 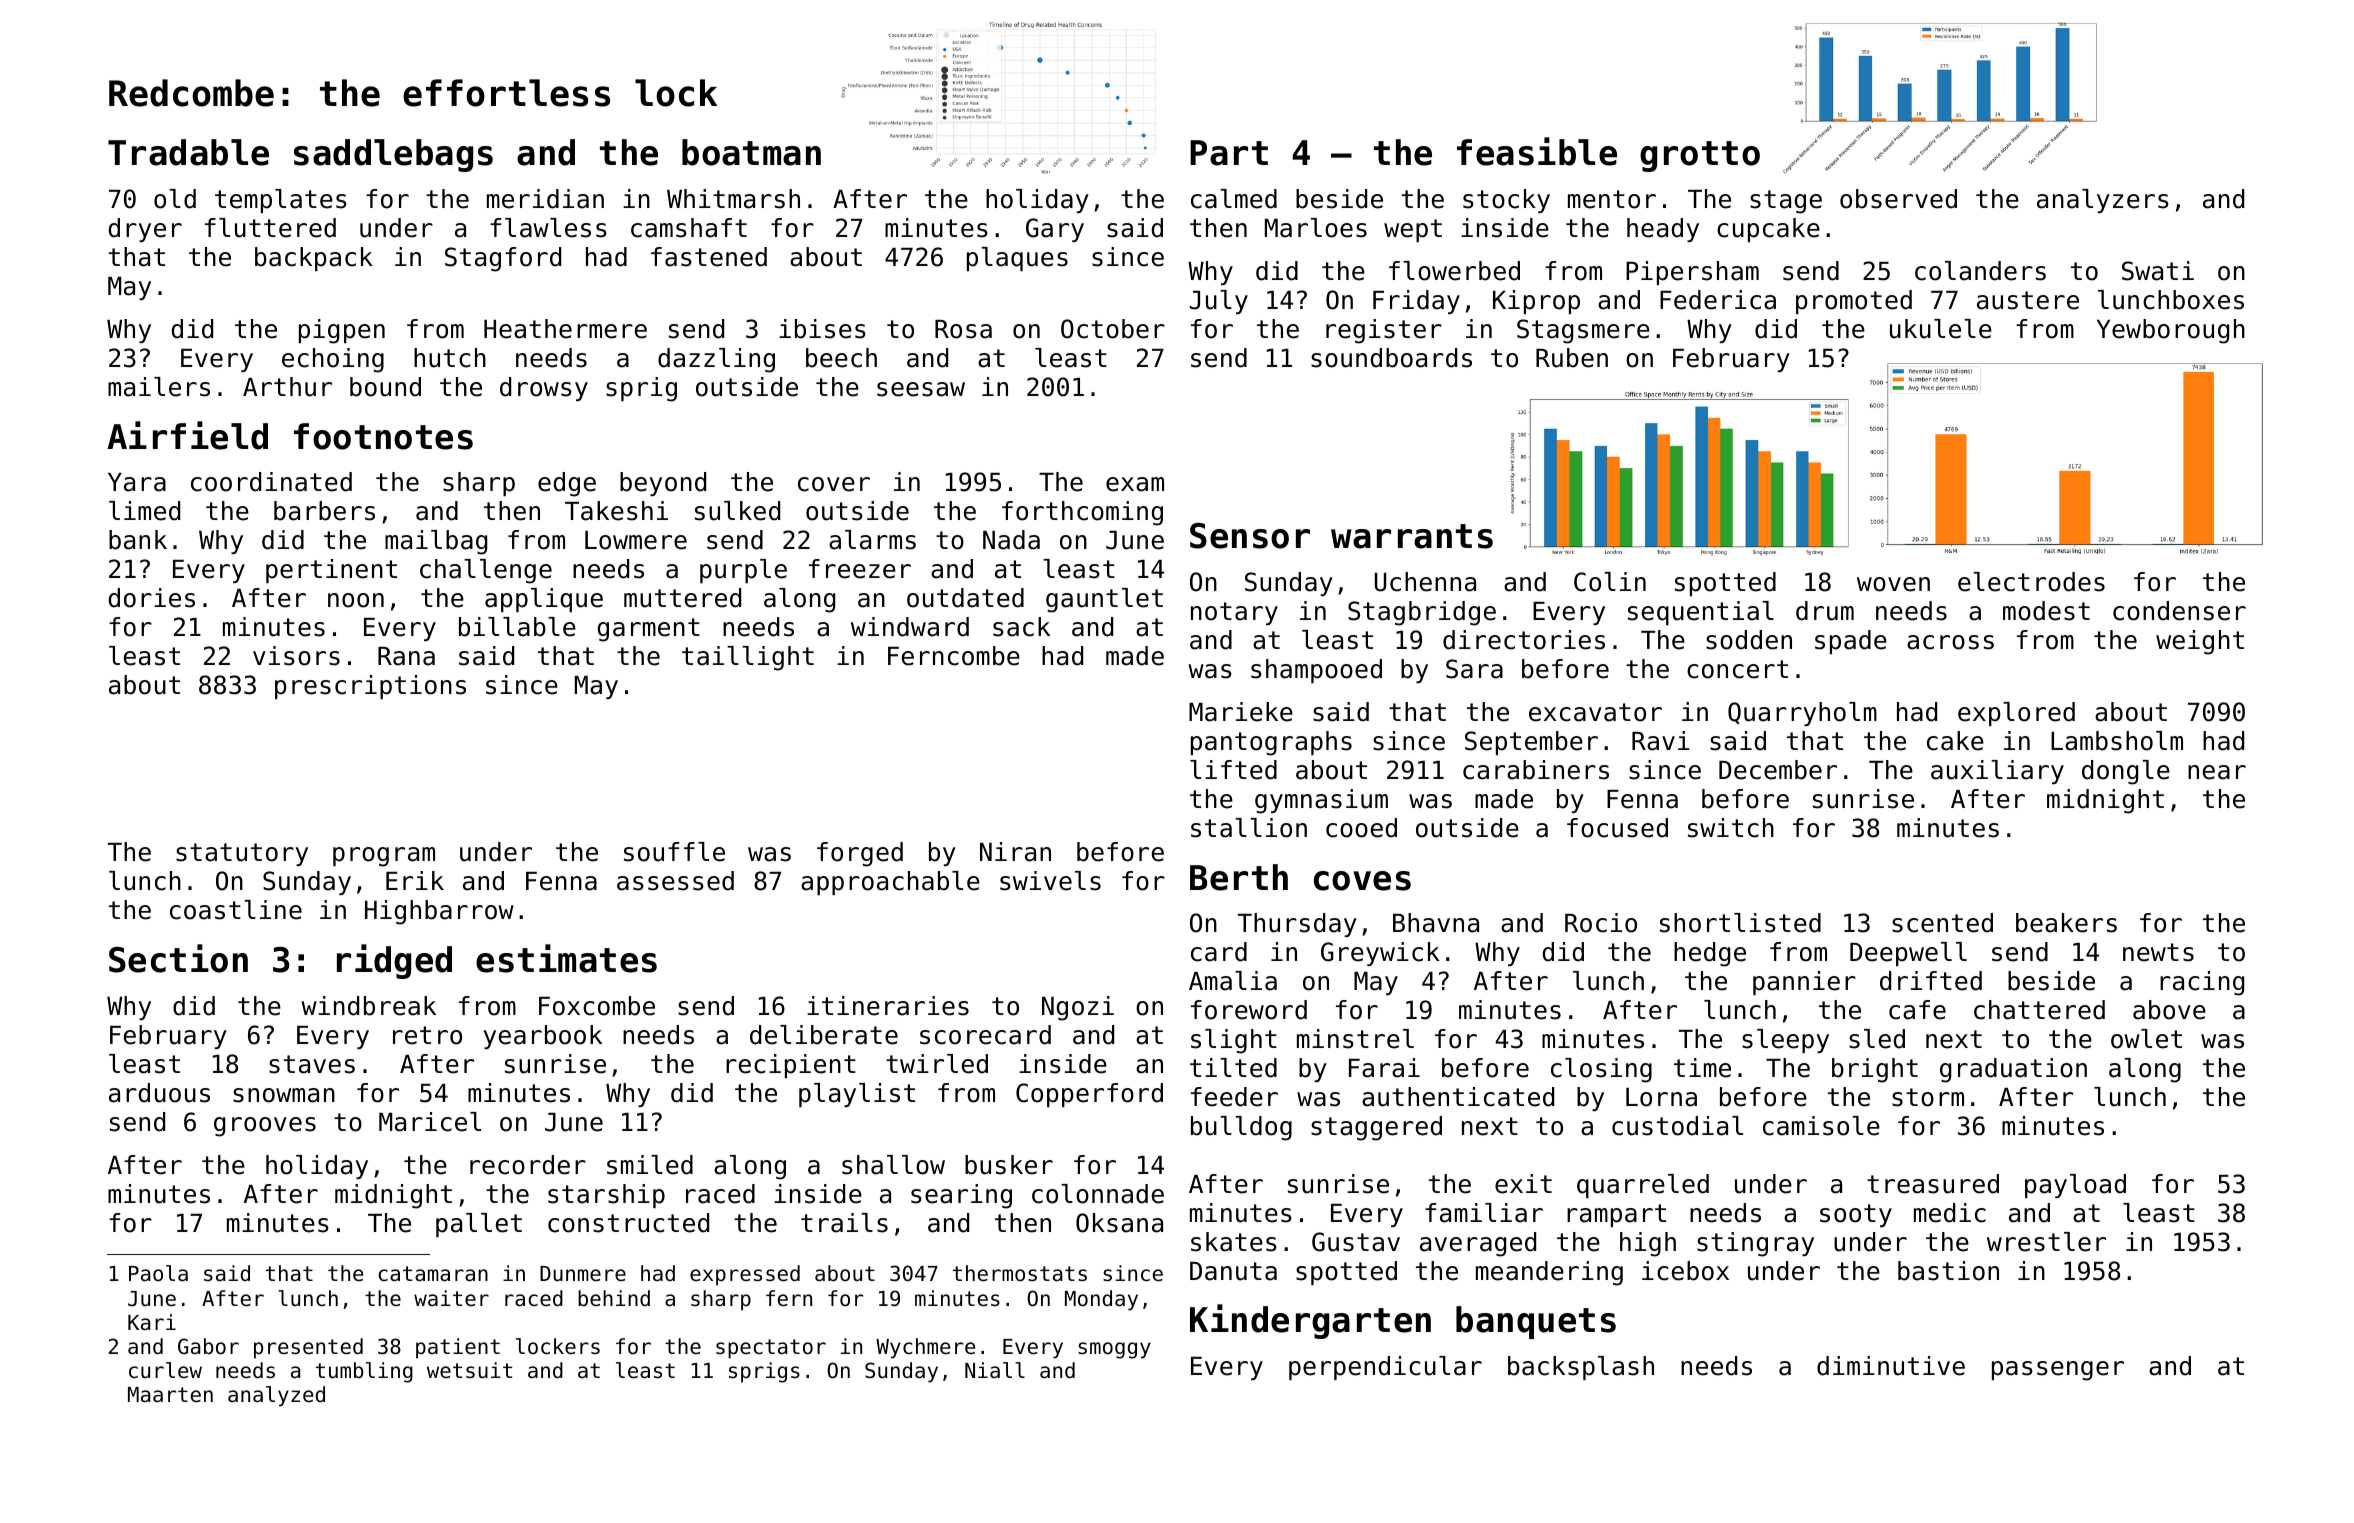 What do you see at coordinates (370, 687) in the document?
I see `prescriptions` at bounding box center [370, 687].
